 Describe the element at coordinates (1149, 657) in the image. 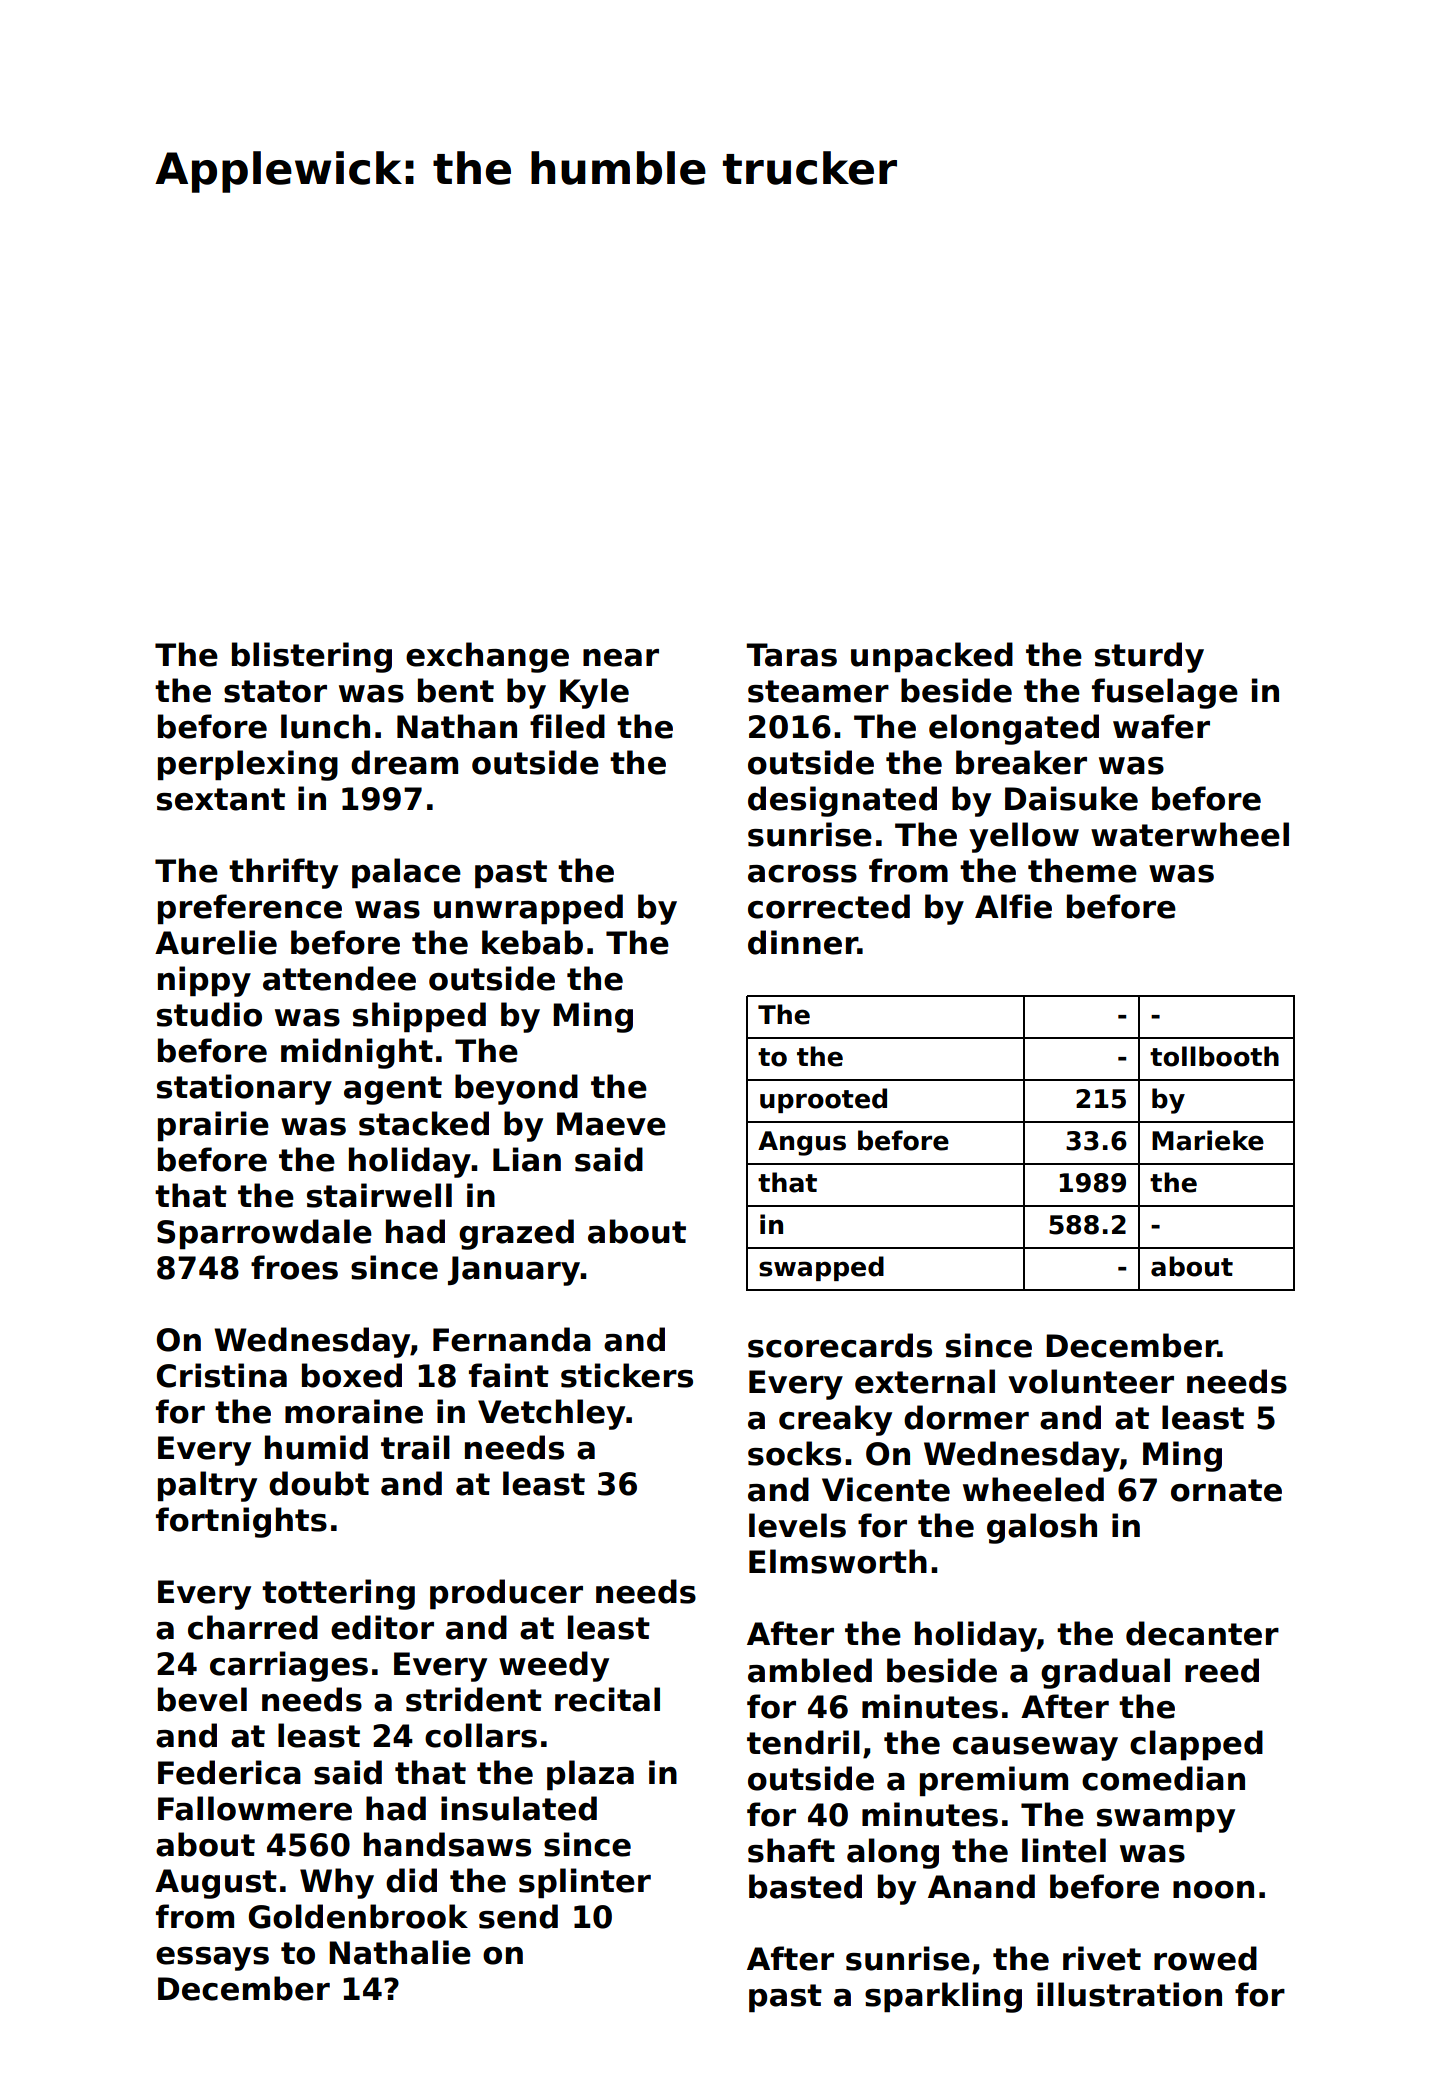

I see `sturdy` at that location.
